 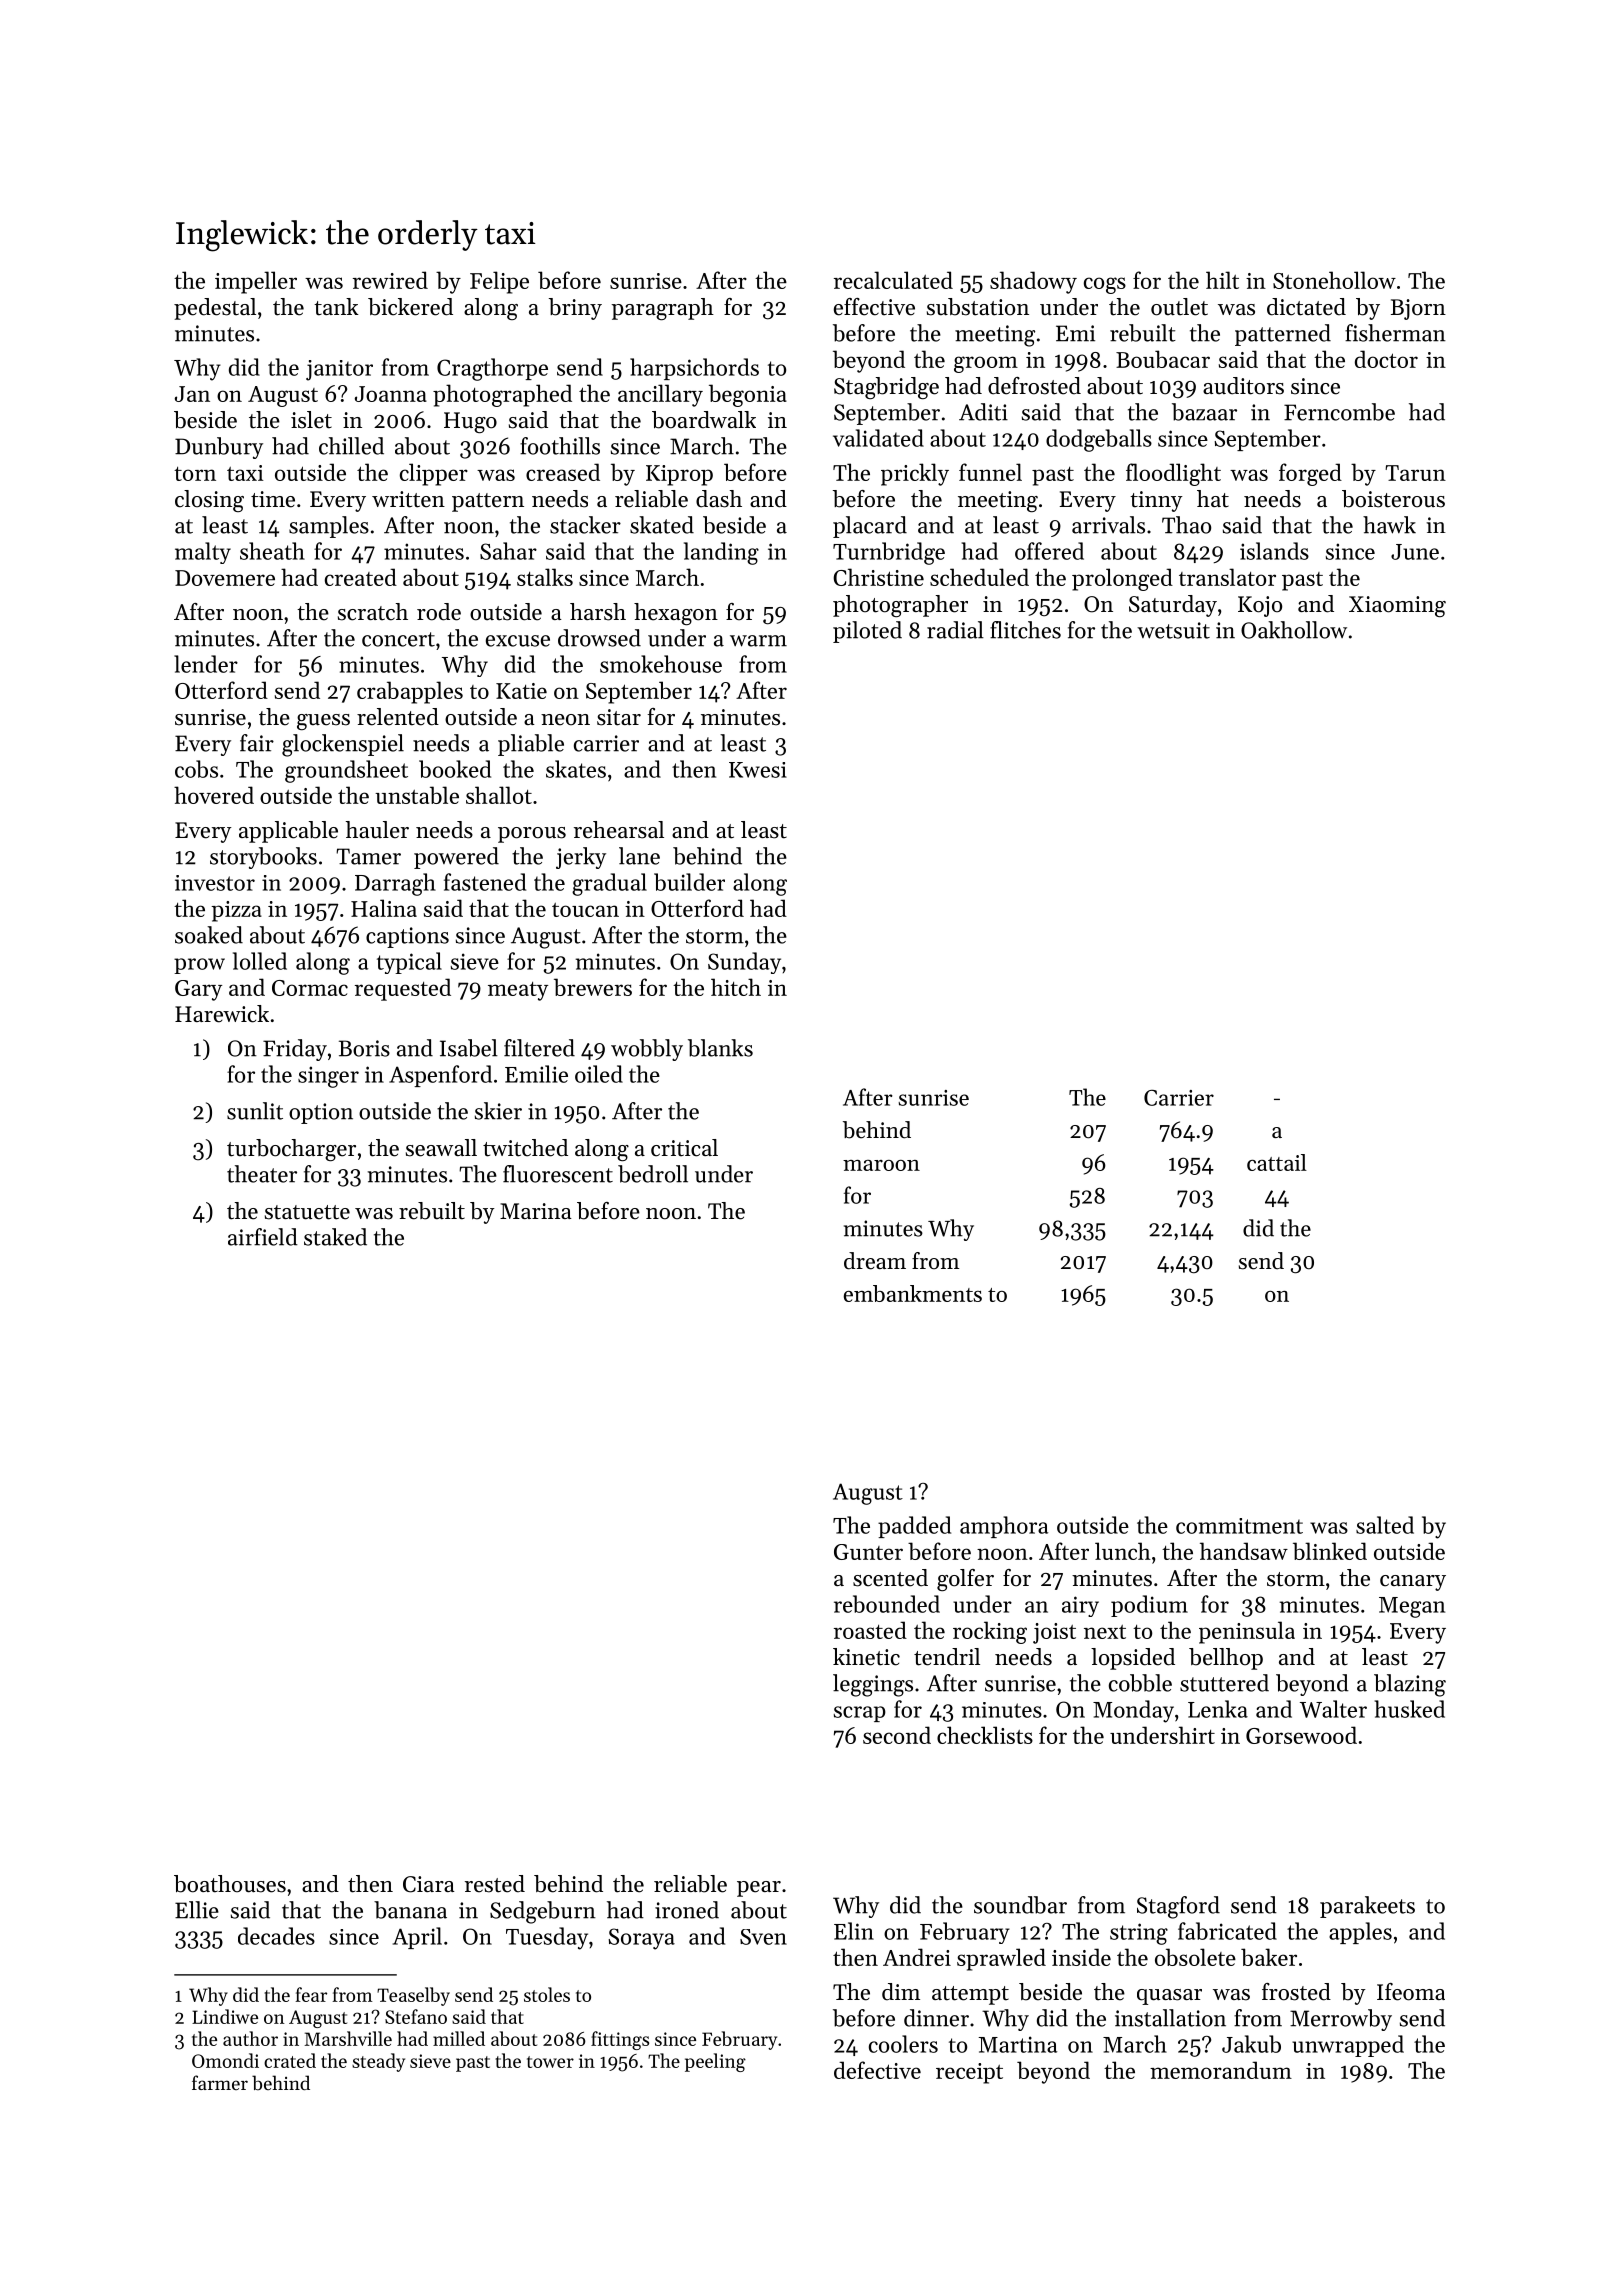 I want to click on staked, so click(x=335, y=1237).
